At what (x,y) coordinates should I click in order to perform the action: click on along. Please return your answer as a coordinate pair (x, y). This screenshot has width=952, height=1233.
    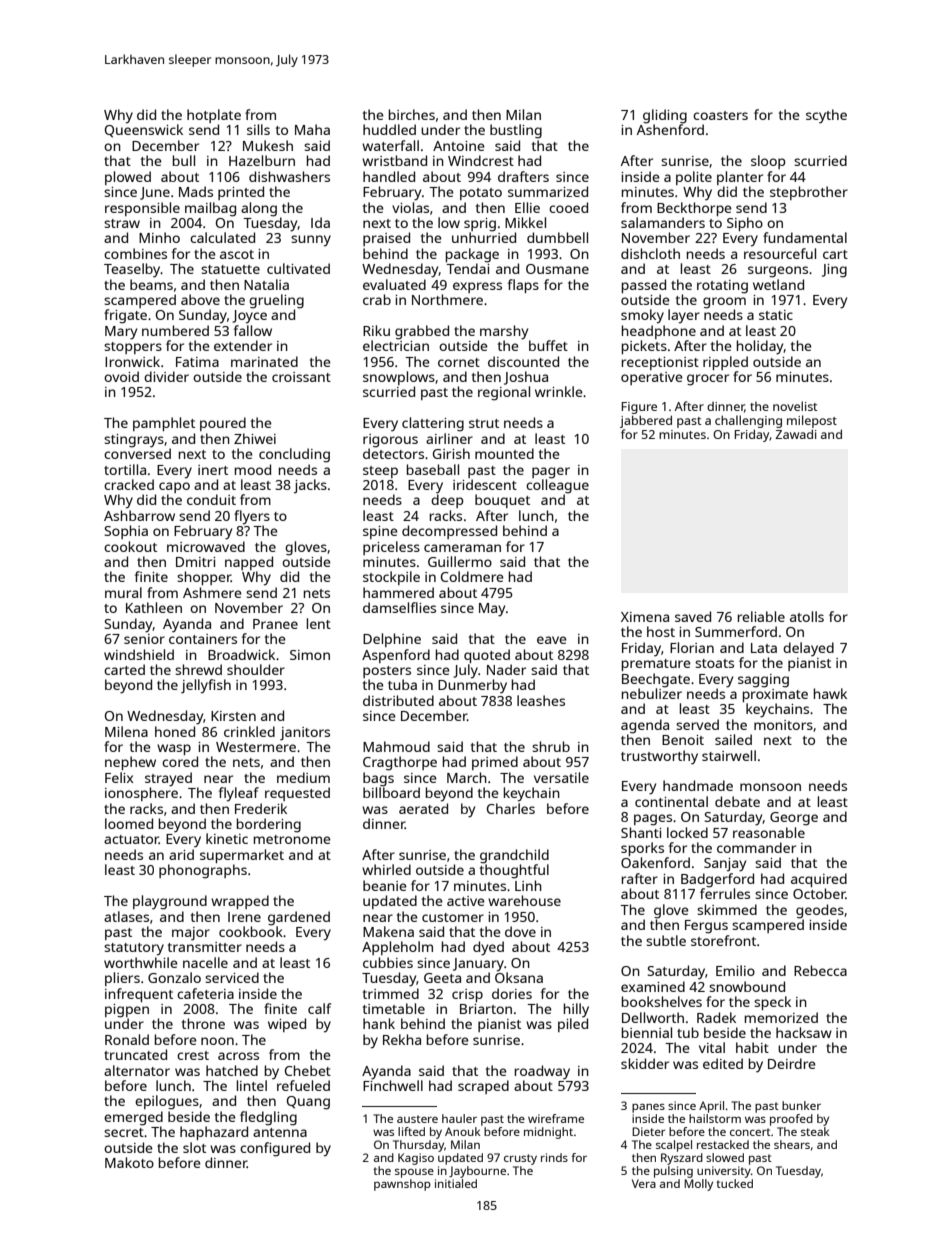
    Looking at the image, I should click on (259, 209).
